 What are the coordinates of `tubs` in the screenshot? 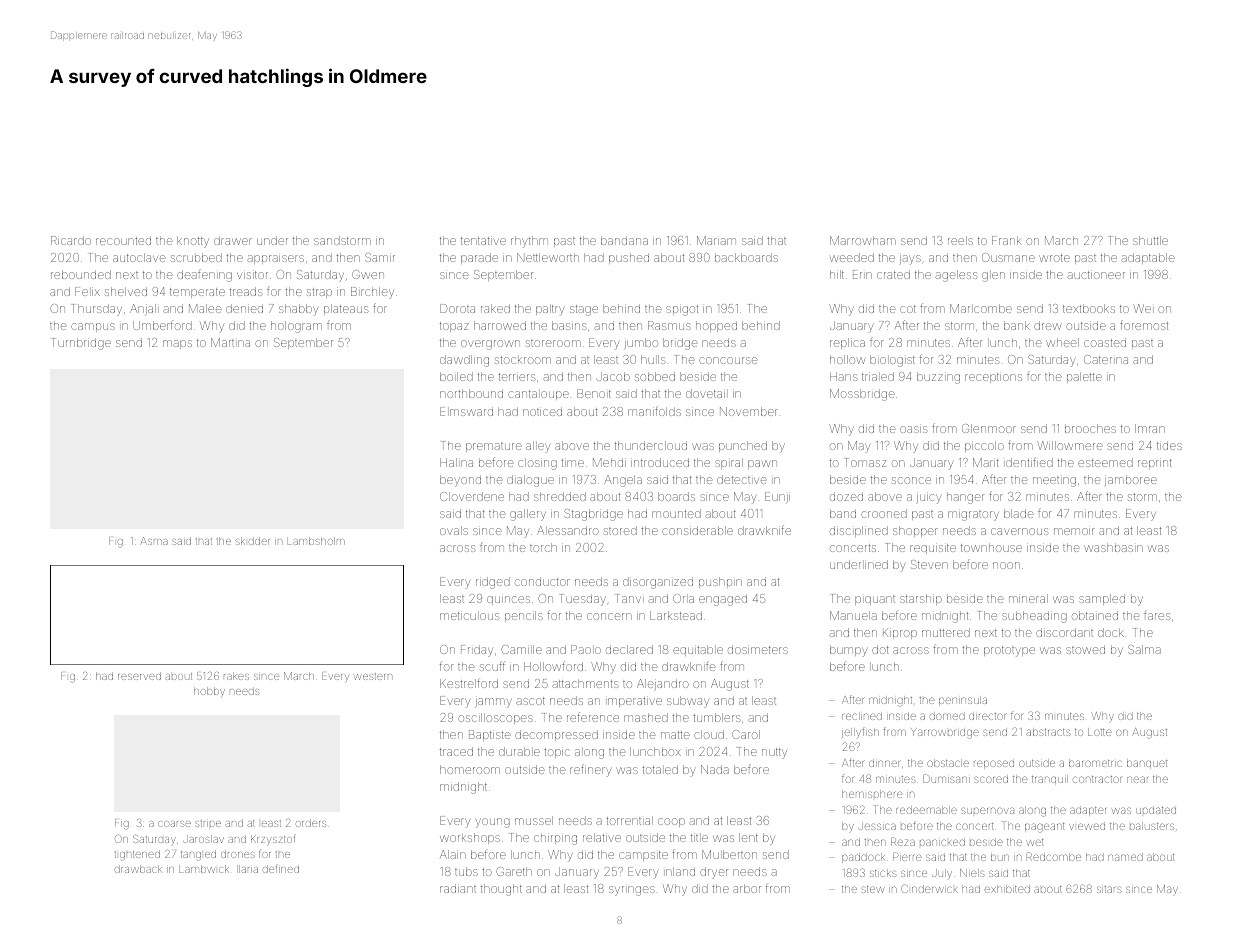 It's located at (466, 871).
